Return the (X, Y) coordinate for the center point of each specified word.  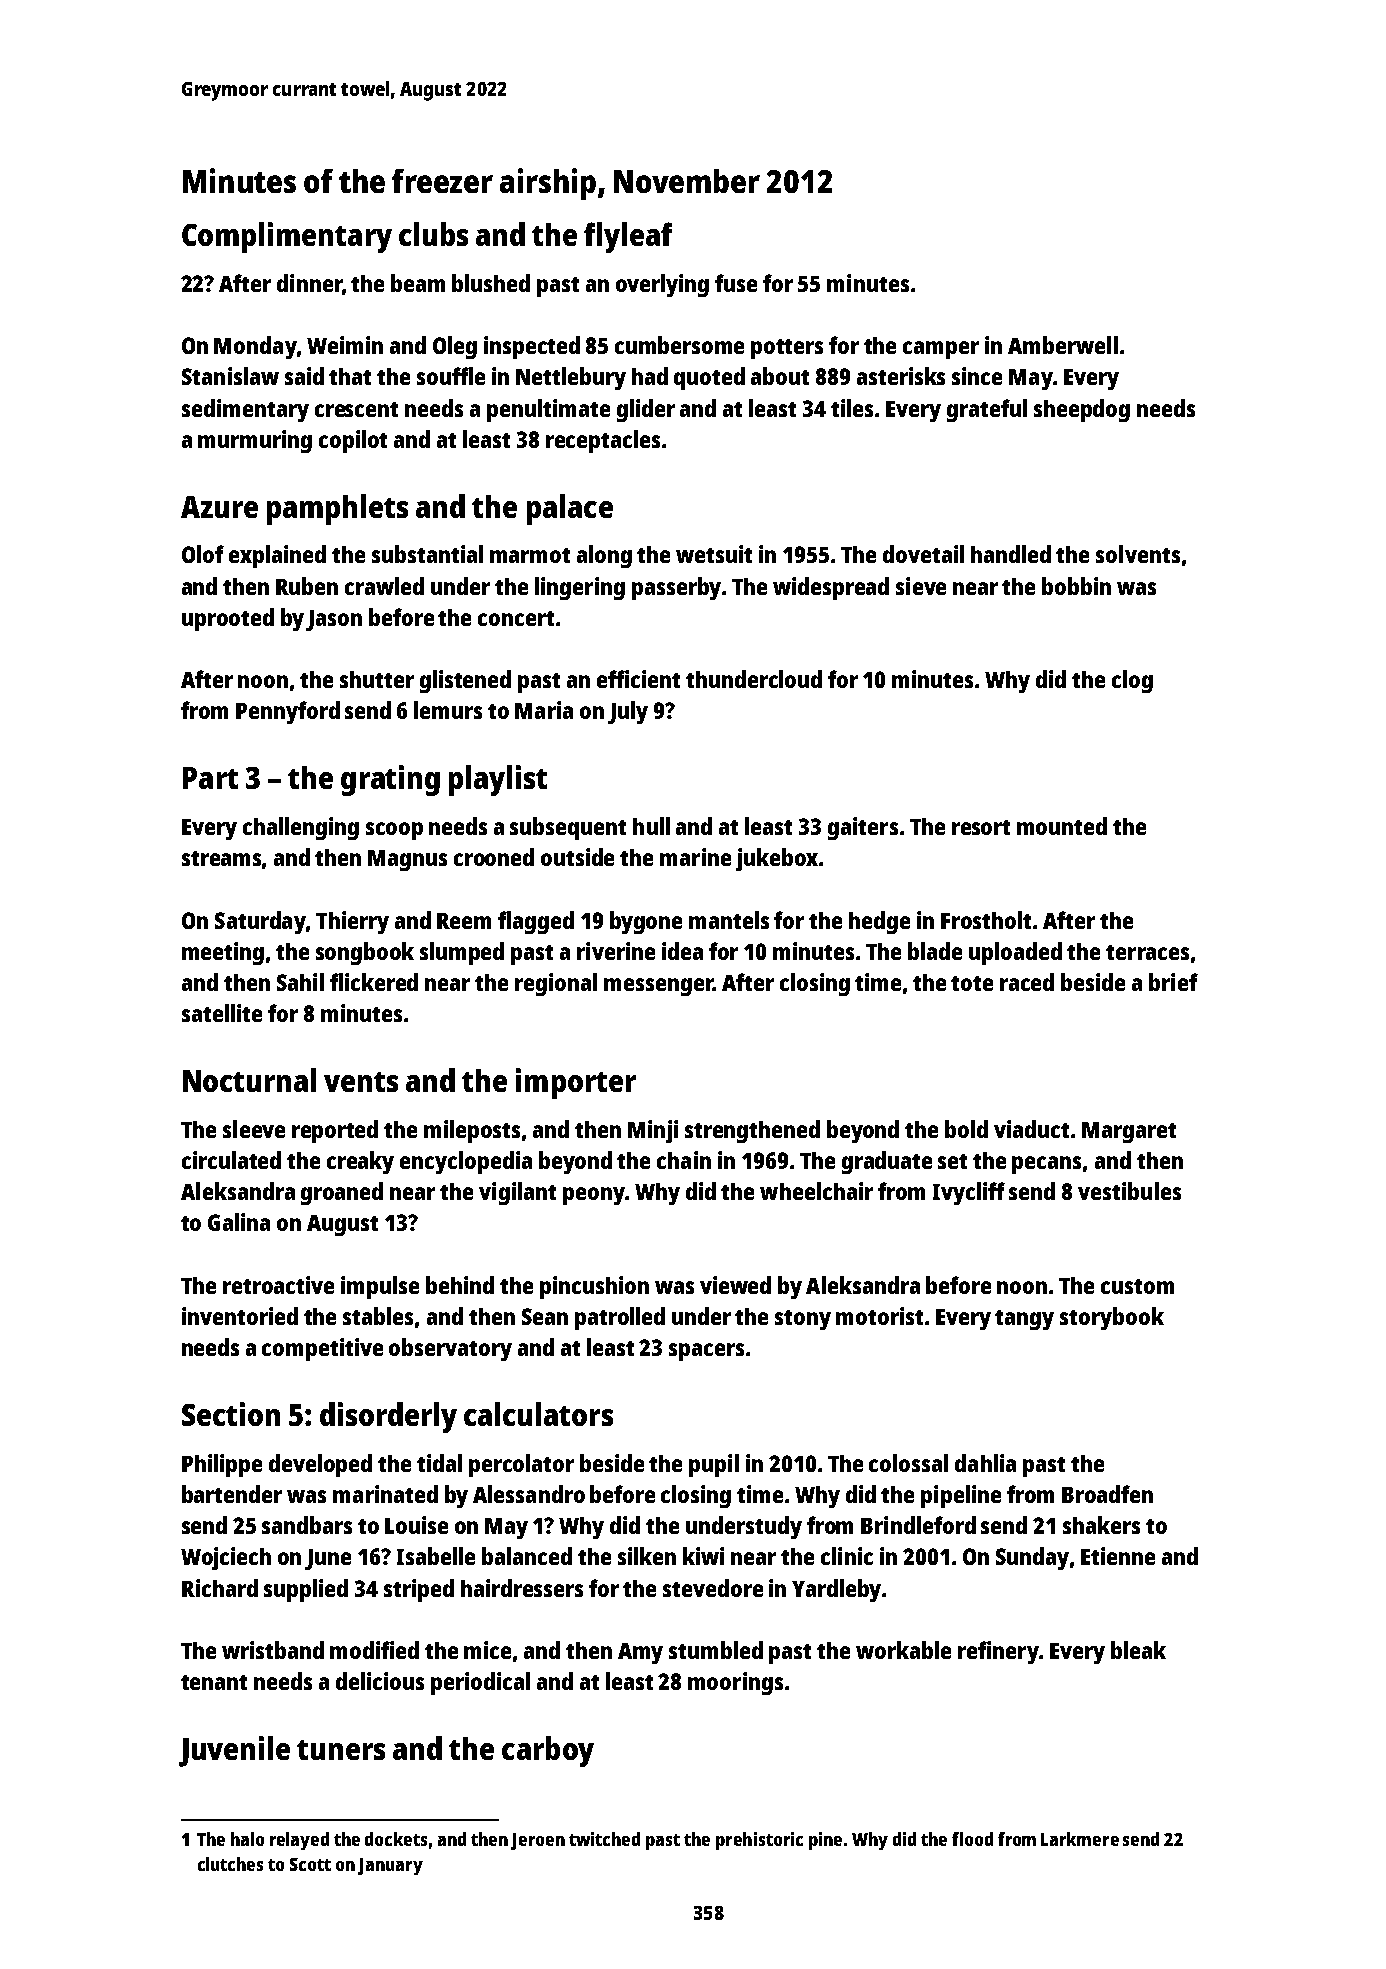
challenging (301, 828)
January (390, 1866)
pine (825, 1841)
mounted (1062, 826)
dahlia (985, 1463)
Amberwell (1063, 345)
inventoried (240, 1316)
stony (803, 1320)
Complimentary (287, 237)
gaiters (863, 828)
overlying (662, 285)
